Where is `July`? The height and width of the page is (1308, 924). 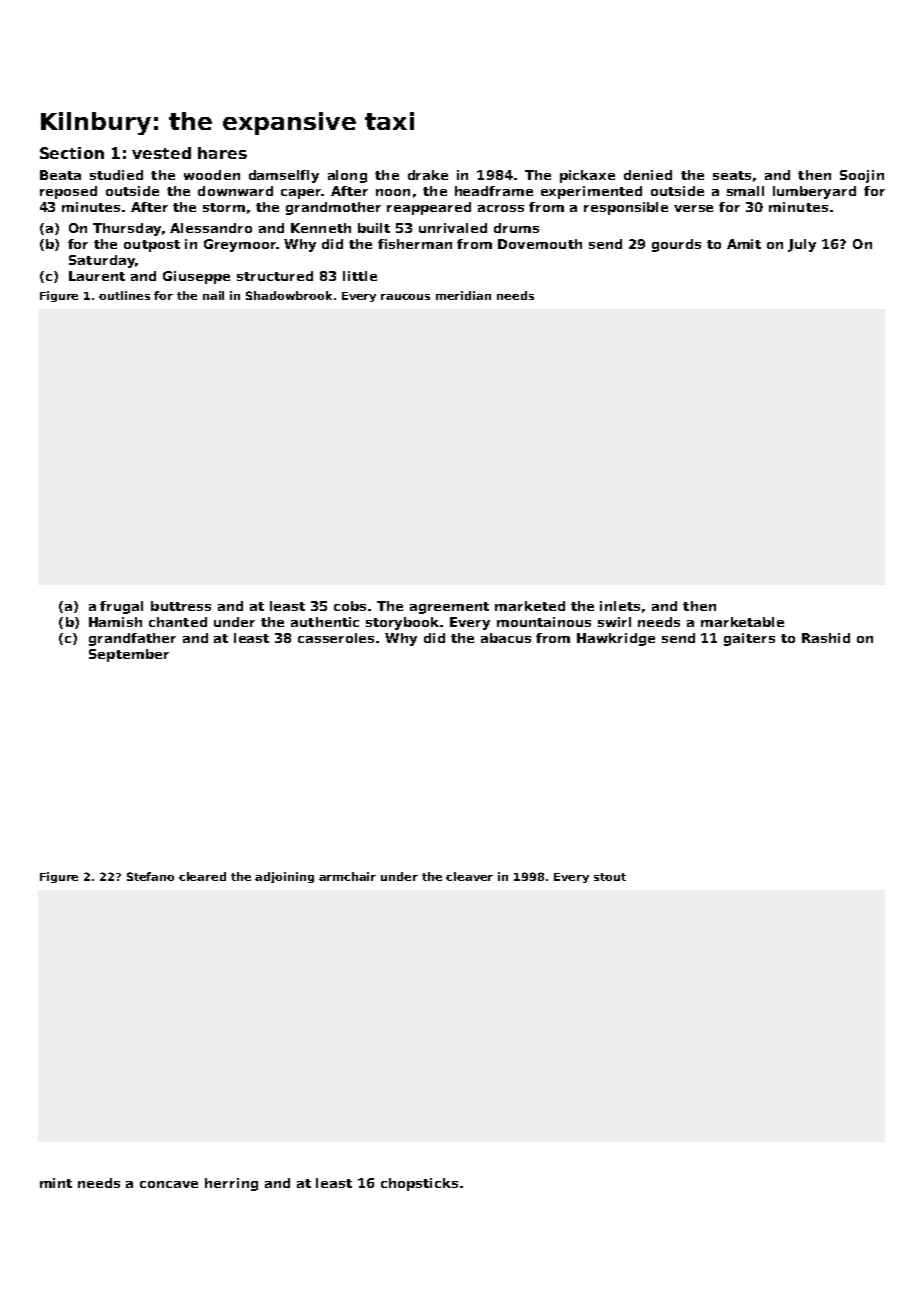 July is located at coordinates (802, 245).
